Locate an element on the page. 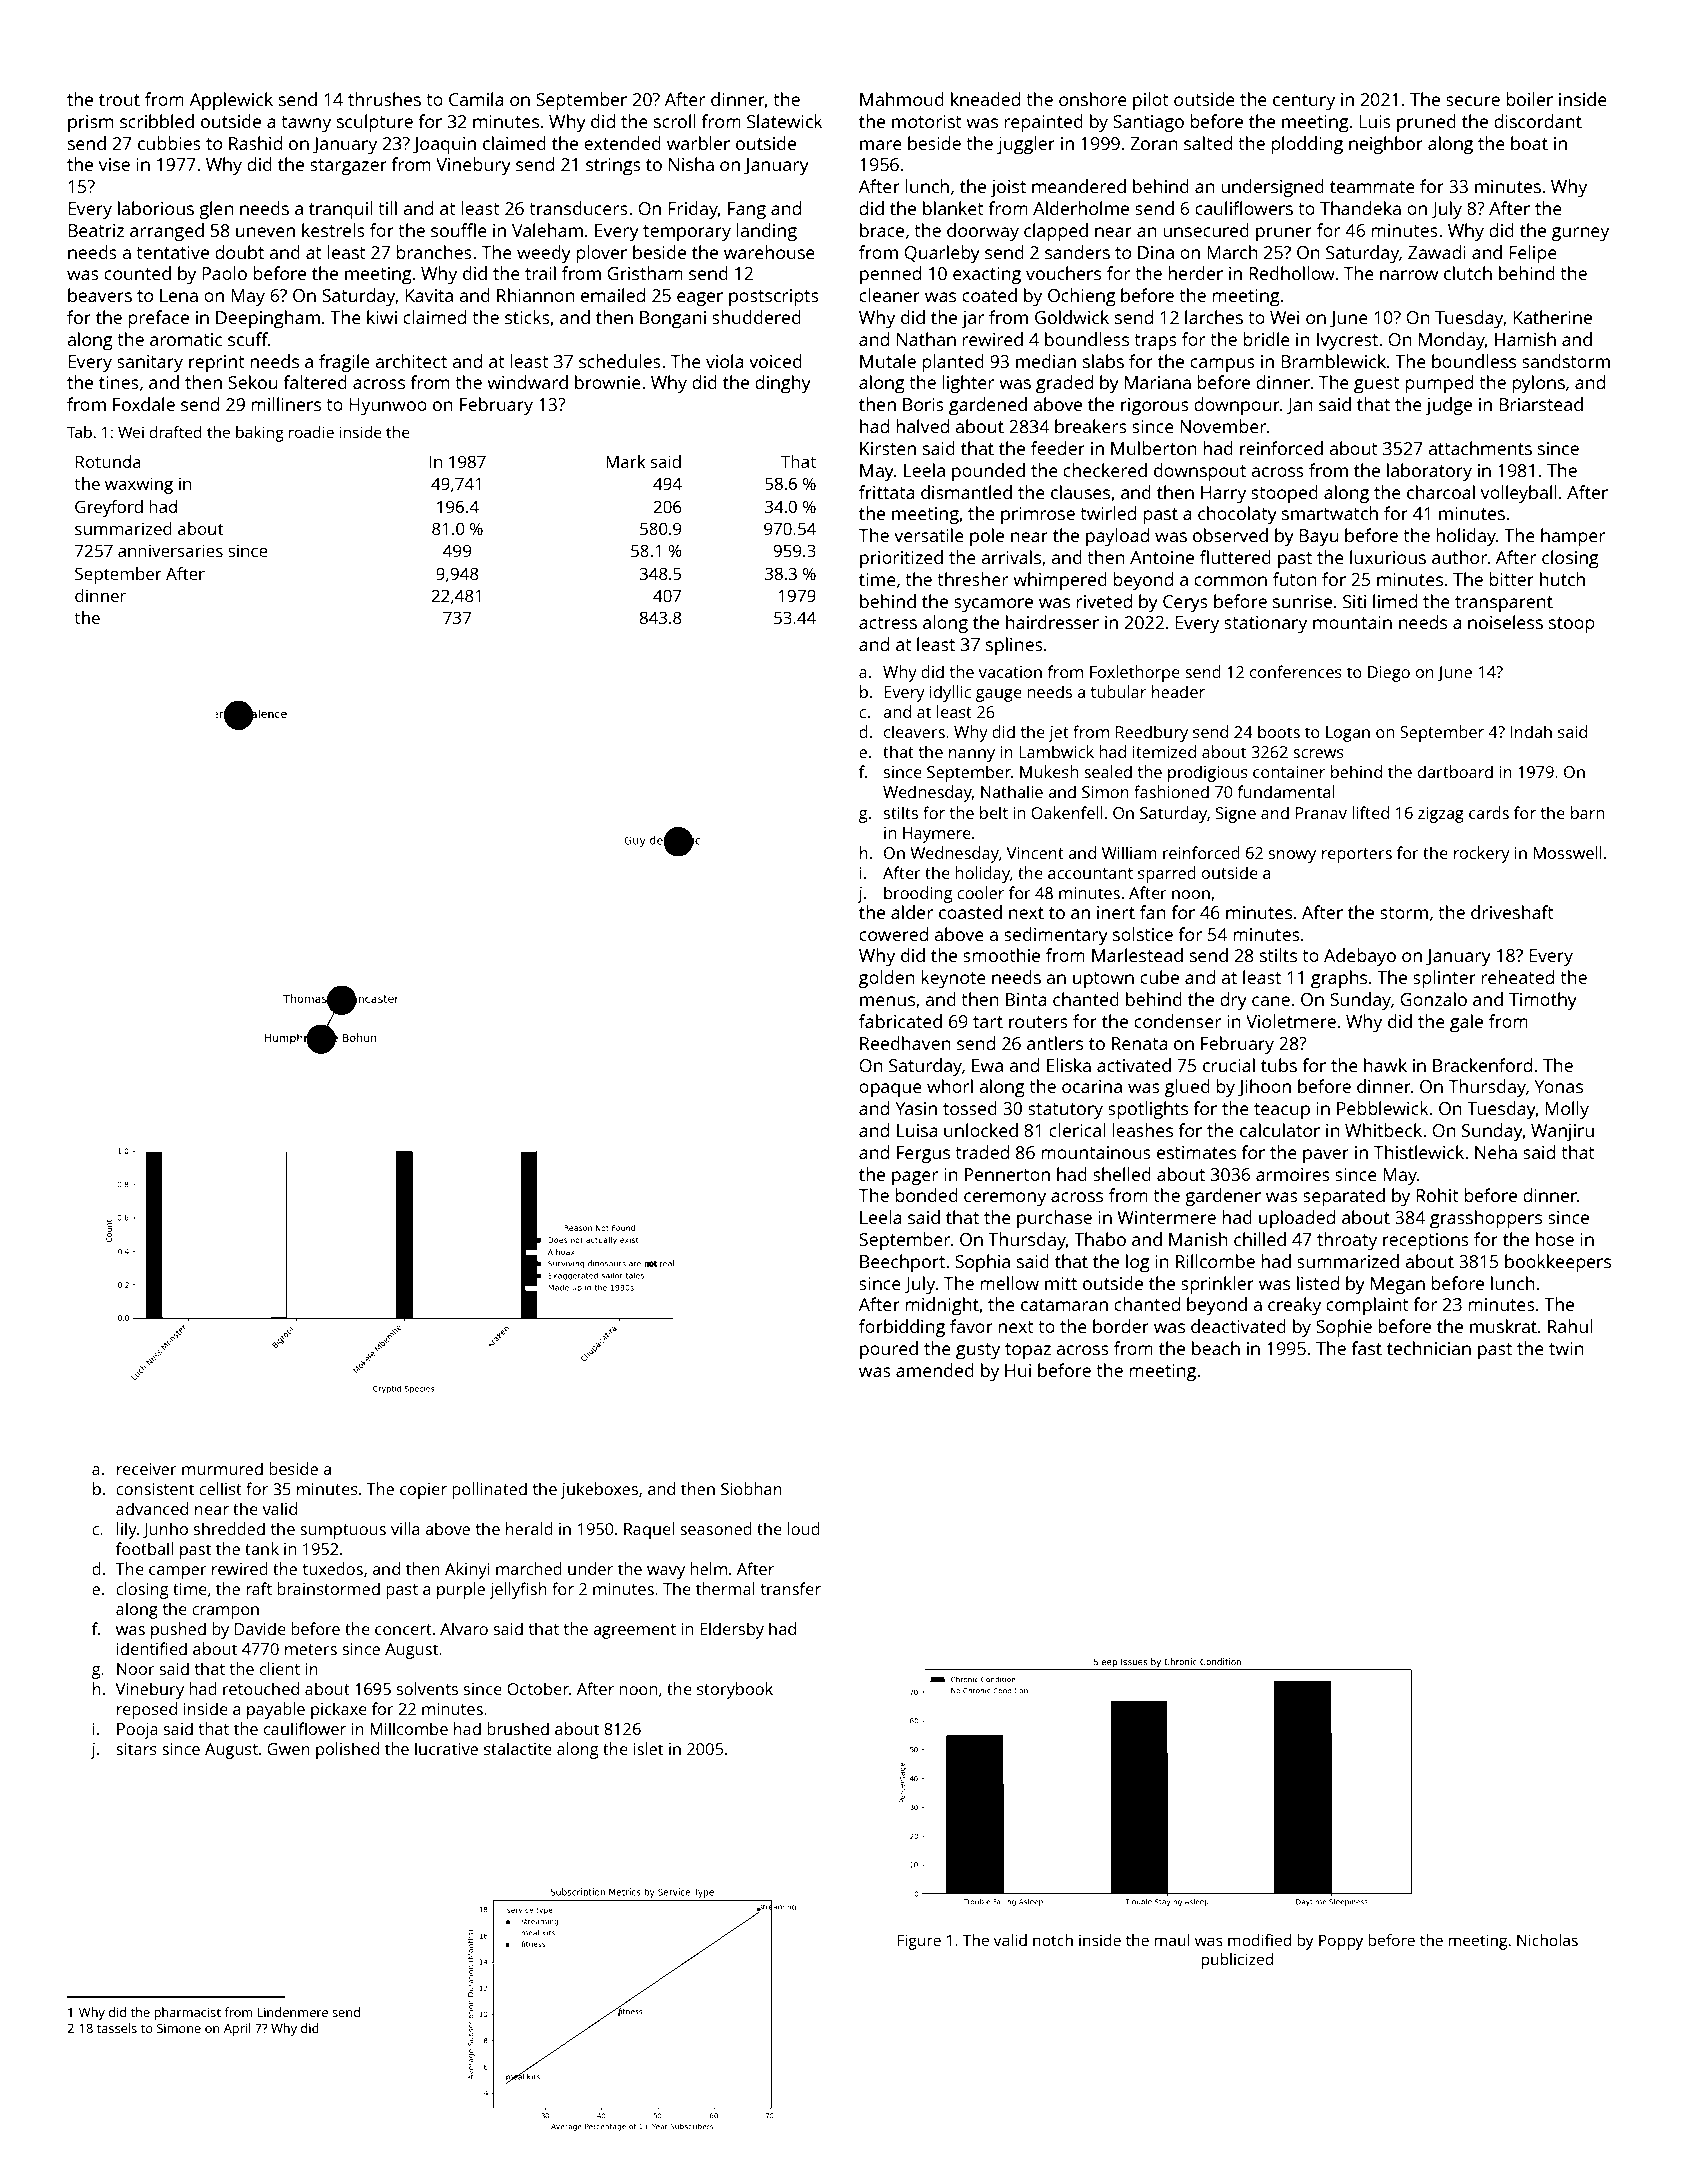 The image size is (1683, 2178). fundamental is located at coordinates (1286, 791).
